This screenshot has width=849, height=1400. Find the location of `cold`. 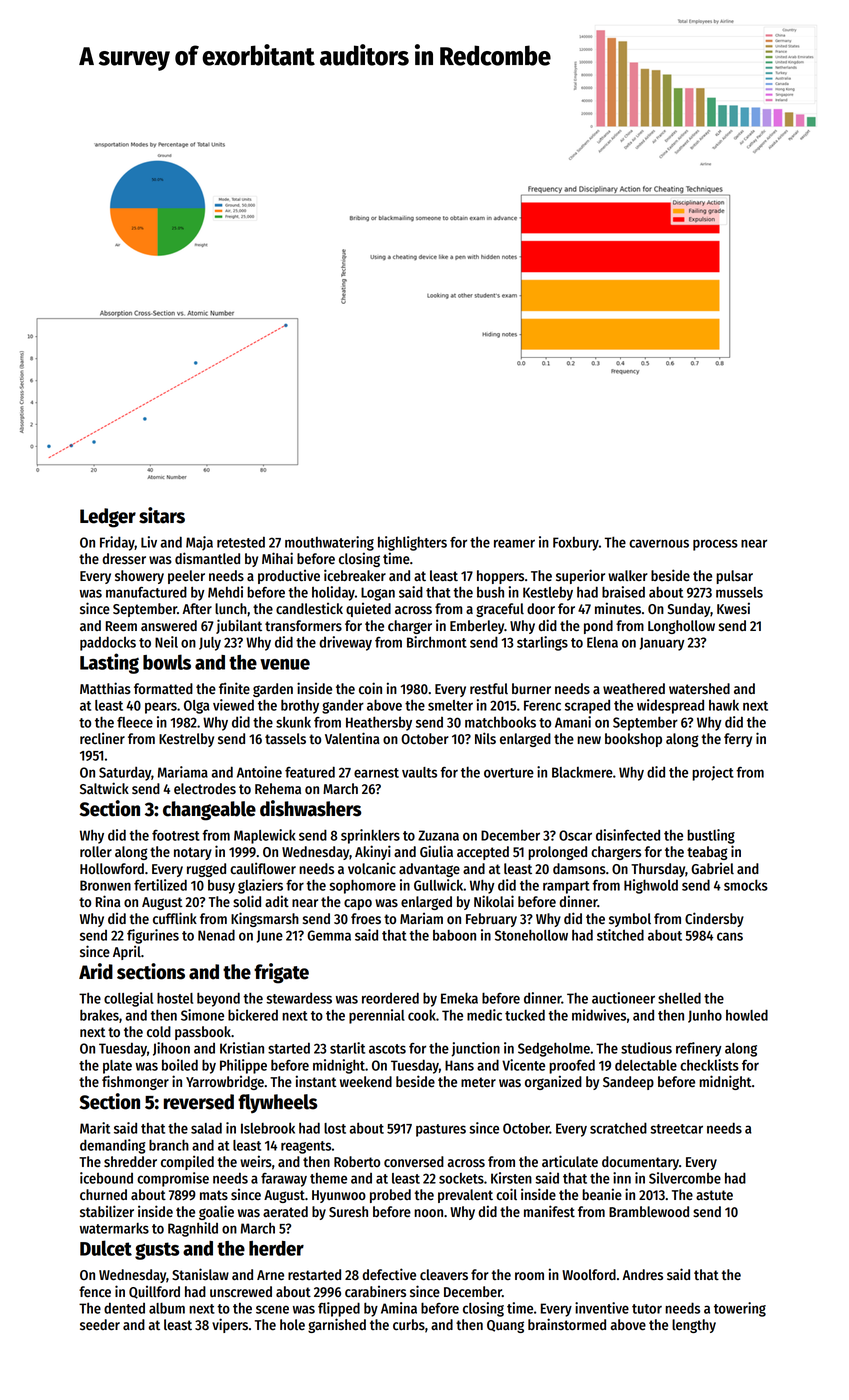

cold is located at coordinates (159, 1032).
